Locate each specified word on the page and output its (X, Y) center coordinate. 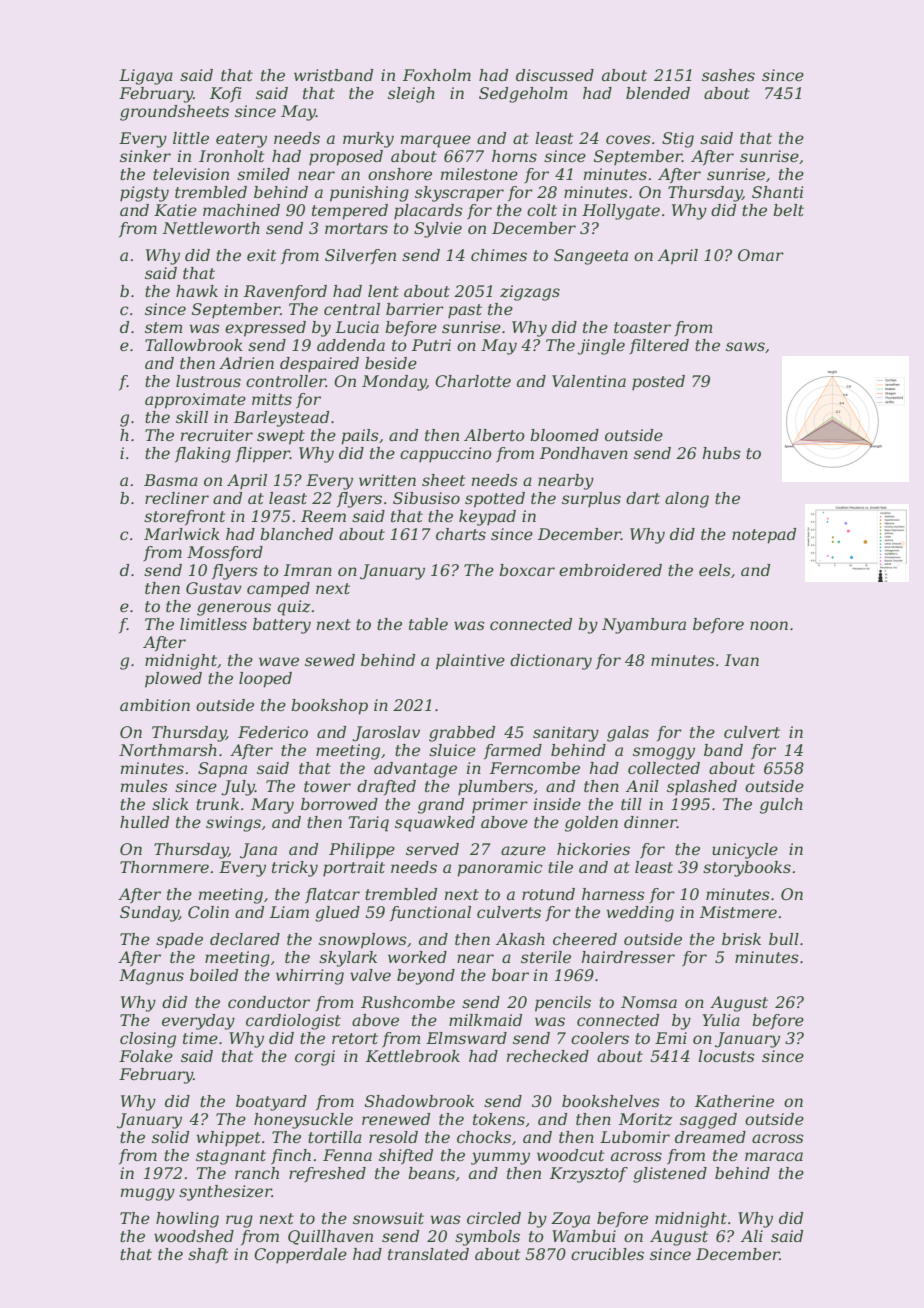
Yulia (721, 1020)
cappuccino (446, 455)
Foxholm (437, 75)
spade (179, 941)
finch (291, 1156)
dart (643, 498)
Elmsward (466, 1038)
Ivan (742, 660)
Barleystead (281, 419)
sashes (728, 75)
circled (494, 1218)
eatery (241, 140)
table (428, 624)
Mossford (225, 553)
